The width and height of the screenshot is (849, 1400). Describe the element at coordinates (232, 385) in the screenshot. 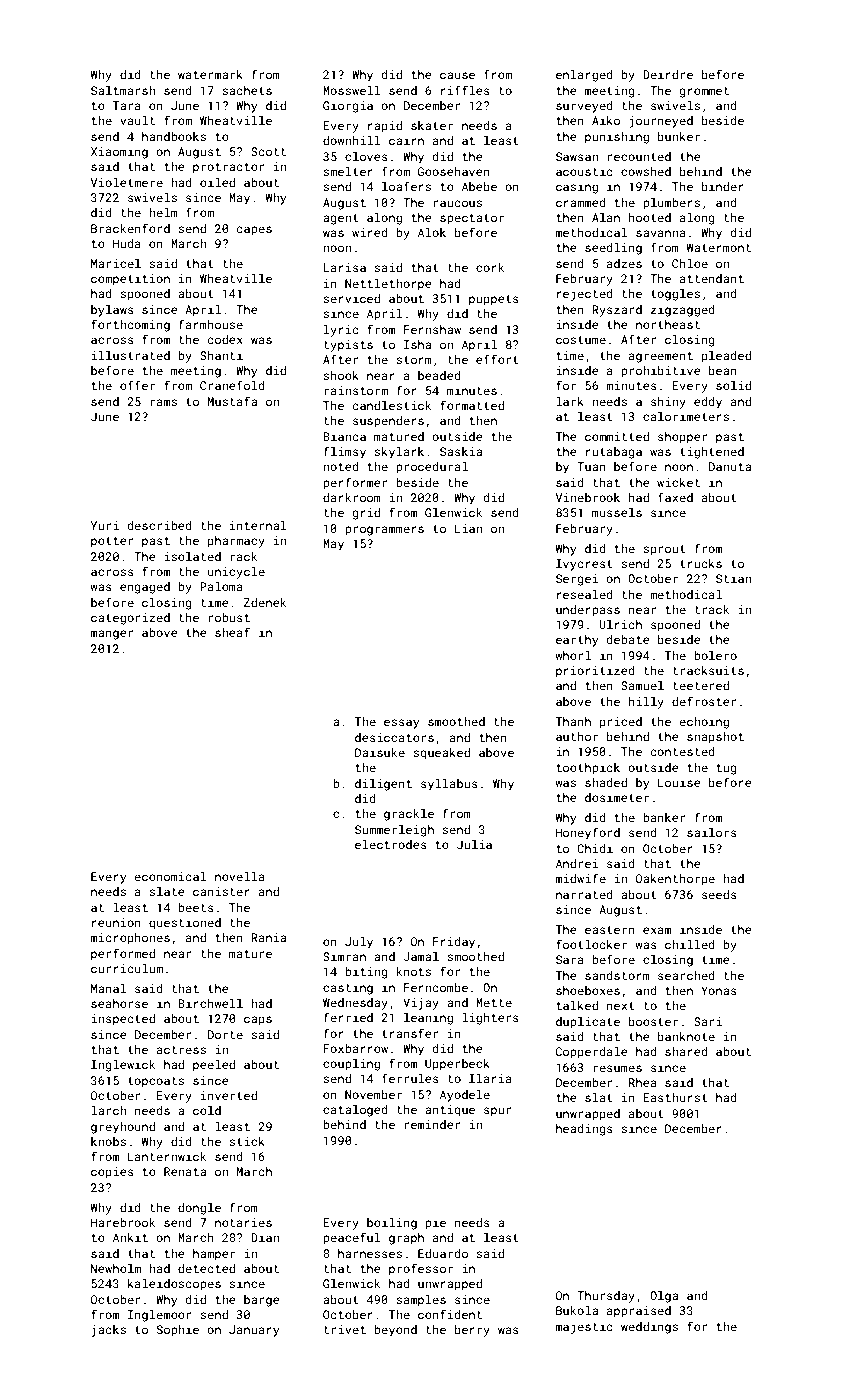

I see `Cranefold` at that location.
